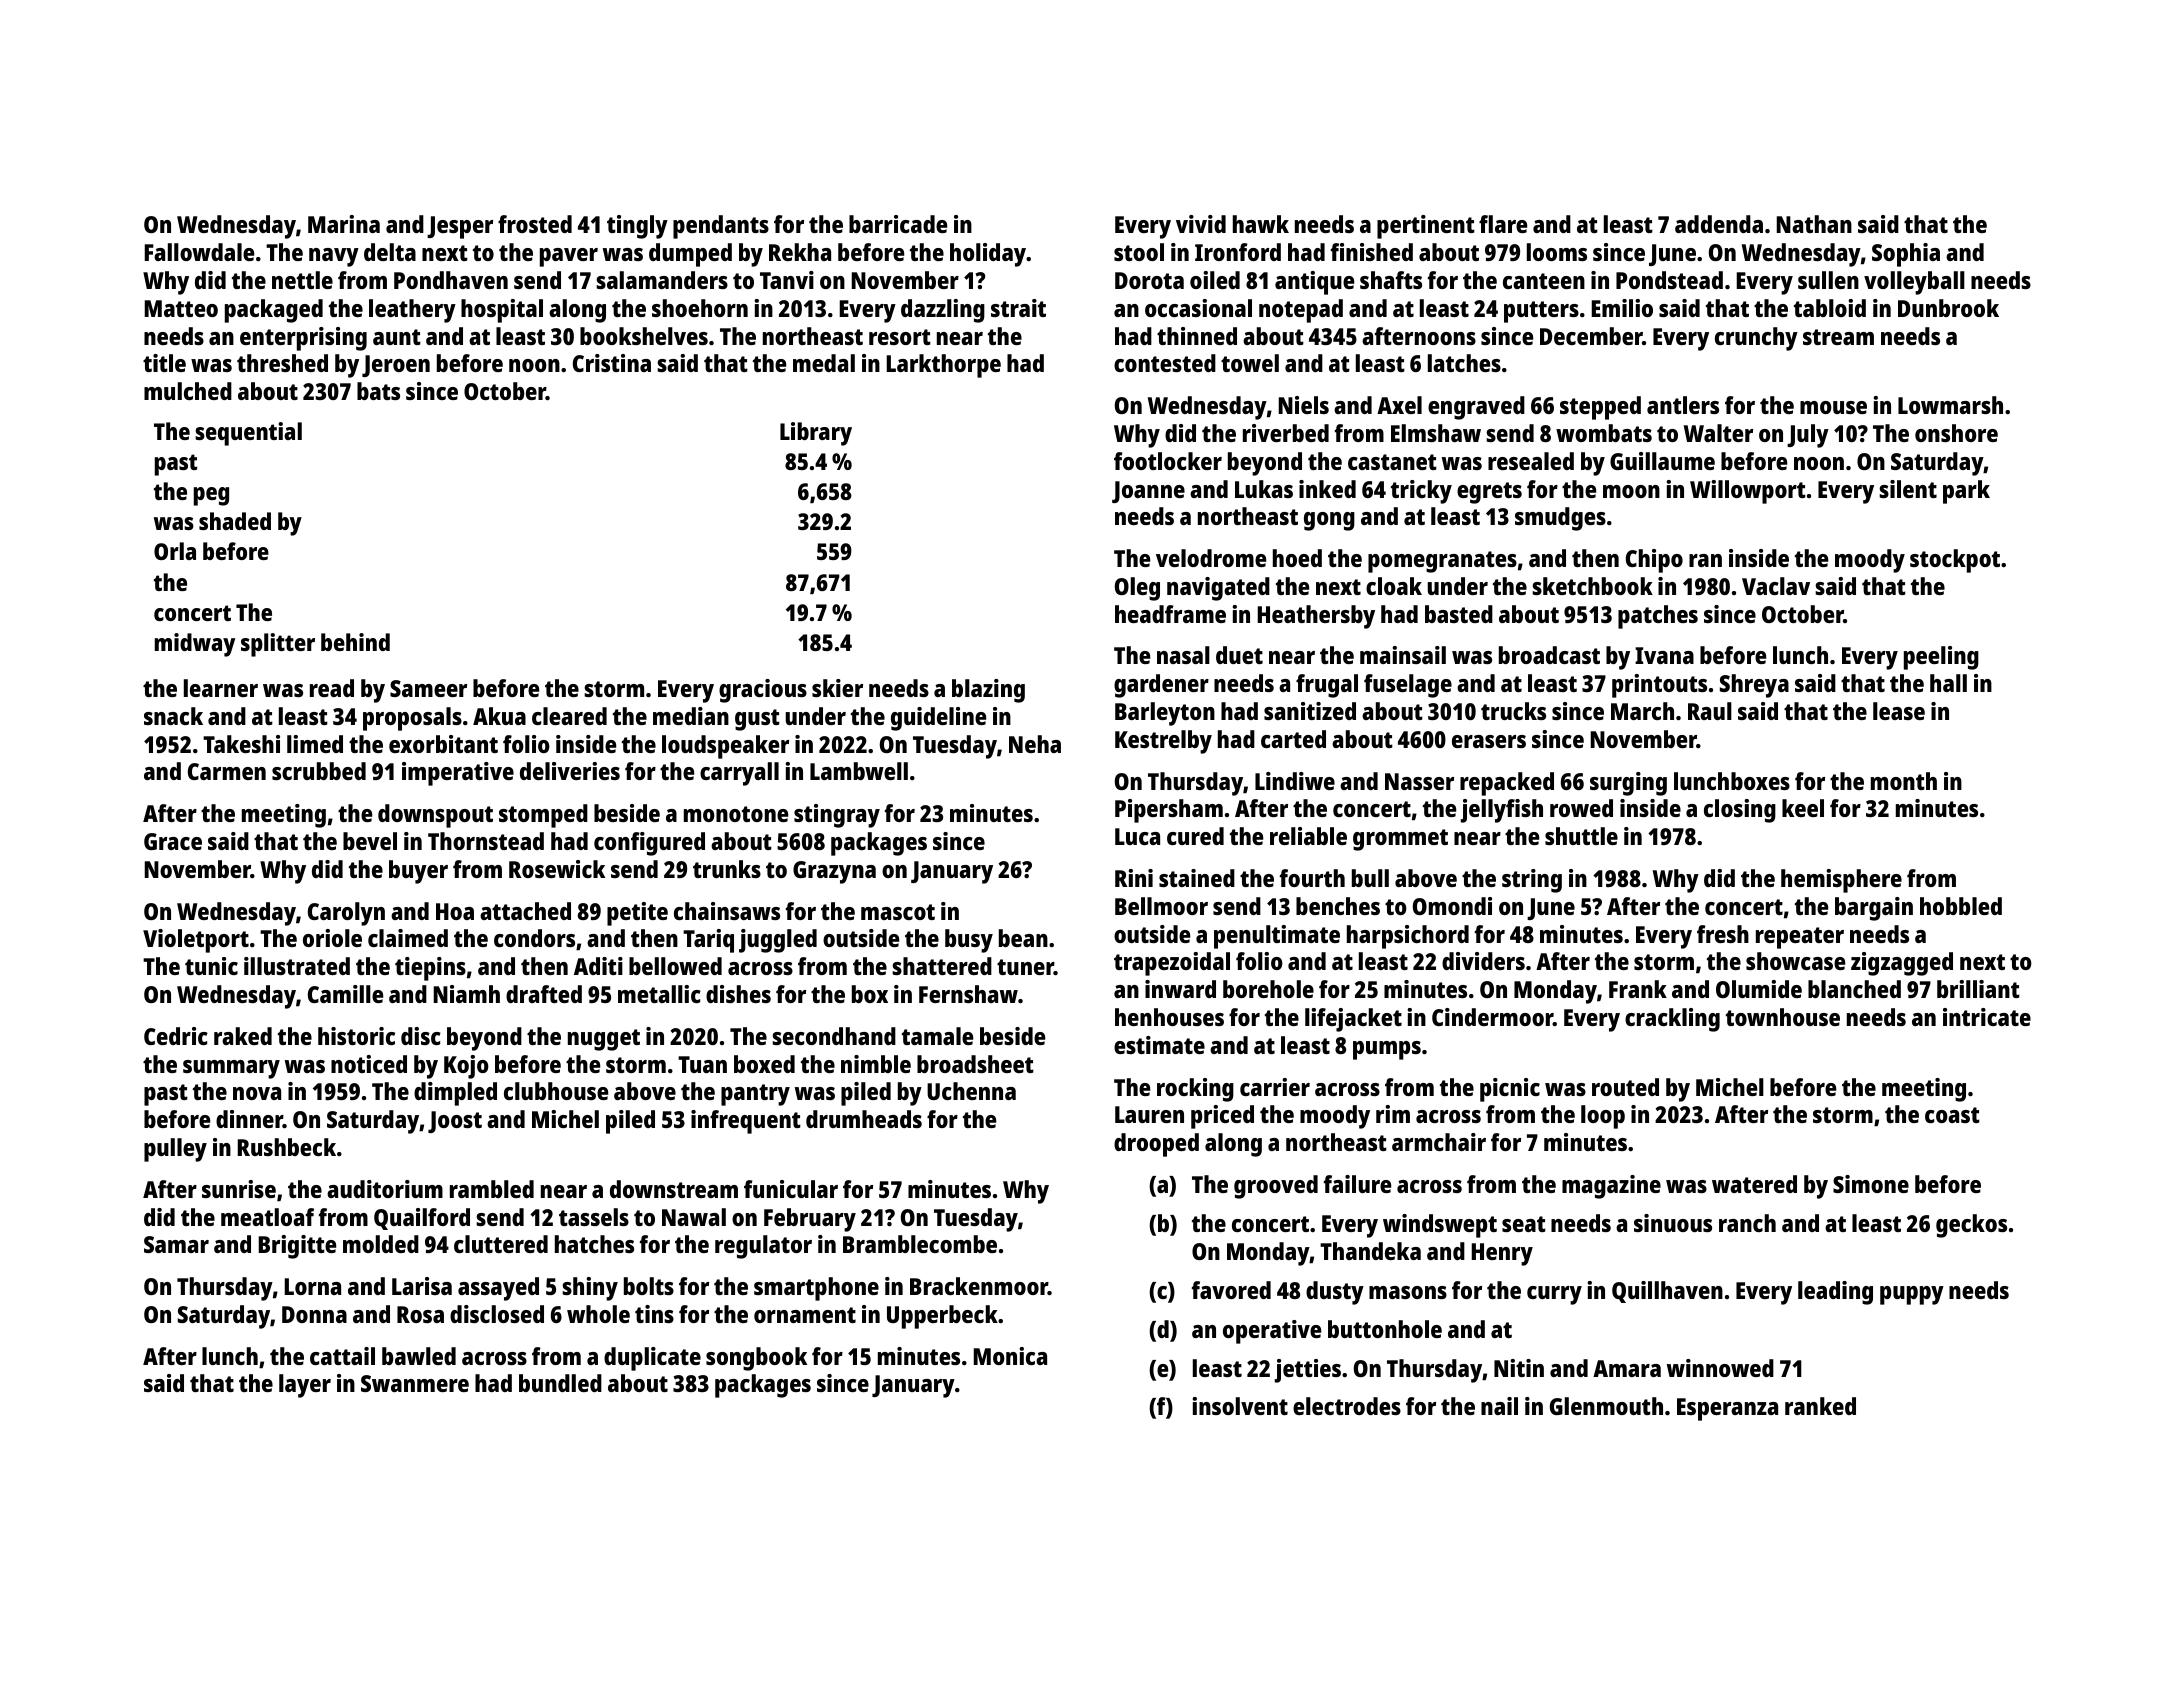  What do you see at coordinates (1464, 363) in the document?
I see `latches` at bounding box center [1464, 363].
